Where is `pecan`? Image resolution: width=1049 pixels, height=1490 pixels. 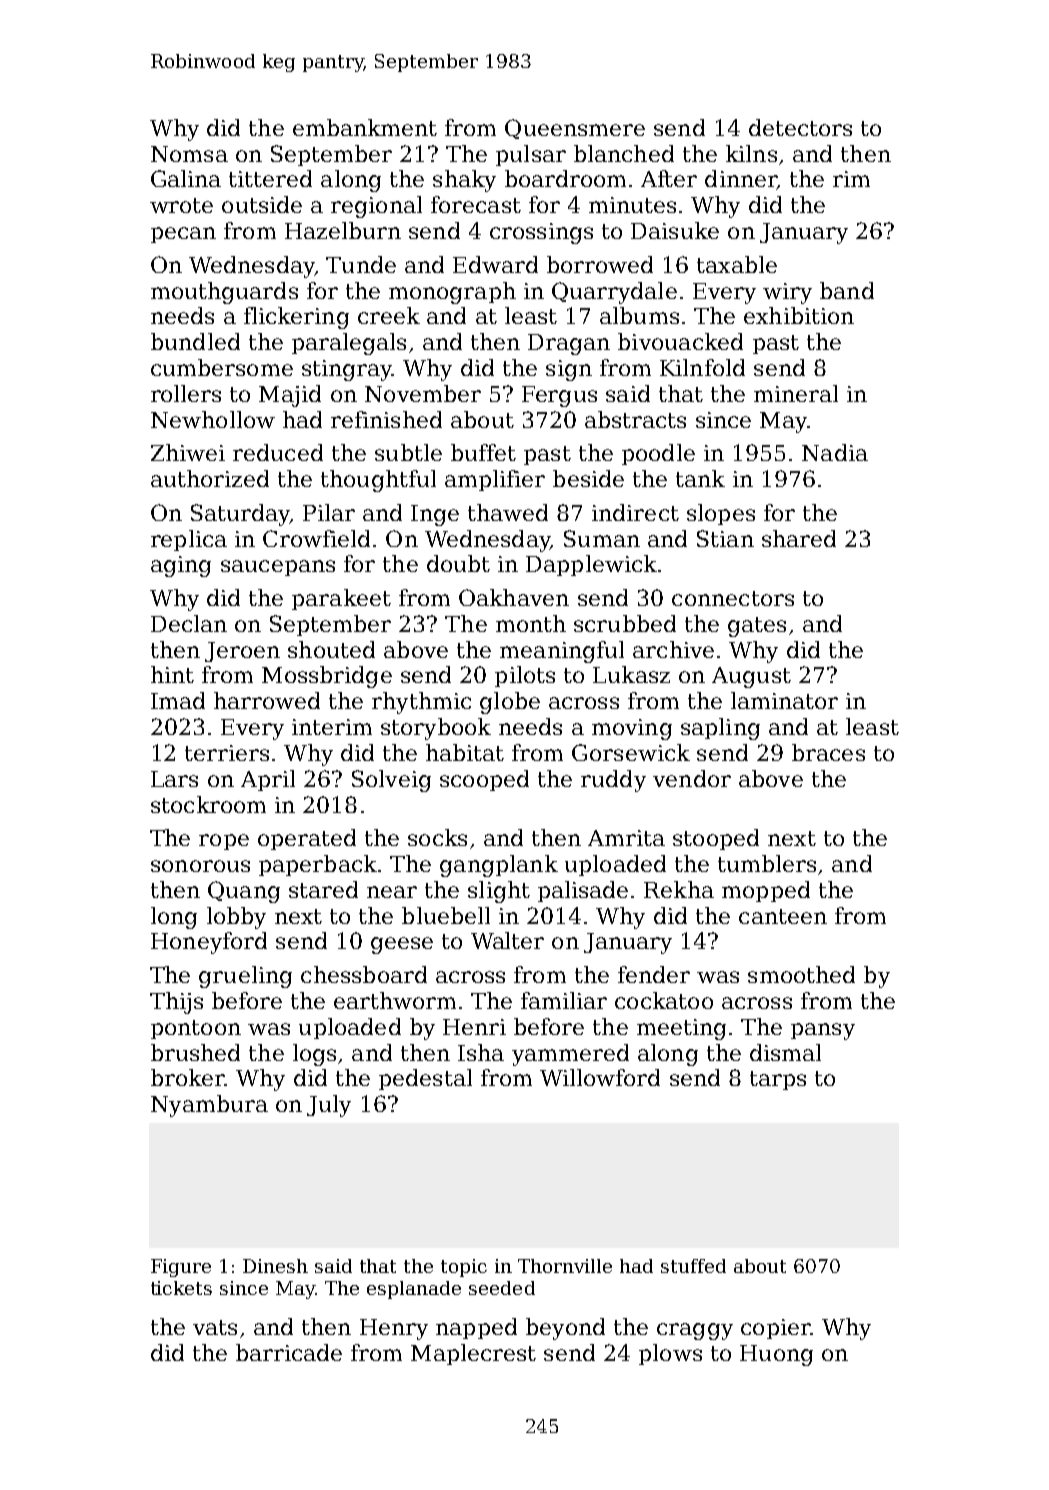 pecan is located at coordinates (183, 235).
